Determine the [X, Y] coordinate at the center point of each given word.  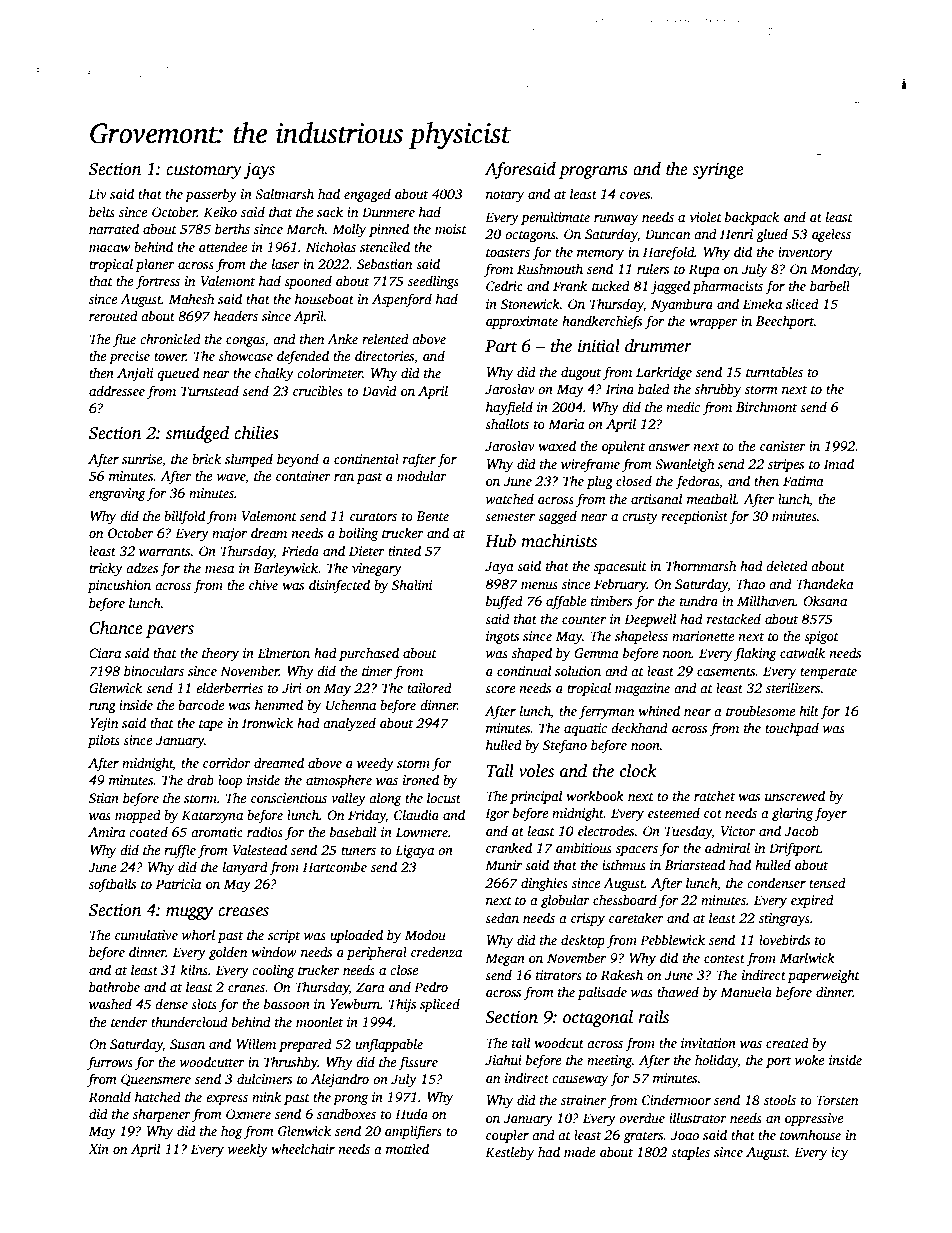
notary [505, 196]
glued [772, 235]
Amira [106, 832]
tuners [358, 851]
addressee [117, 390]
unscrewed [795, 795]
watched [510, 498]
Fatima [803, 481]
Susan [187, 1044]
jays [259, 171]
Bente [432, 516]
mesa [219, 569]
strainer [583, 1100]
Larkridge [664, 373]
